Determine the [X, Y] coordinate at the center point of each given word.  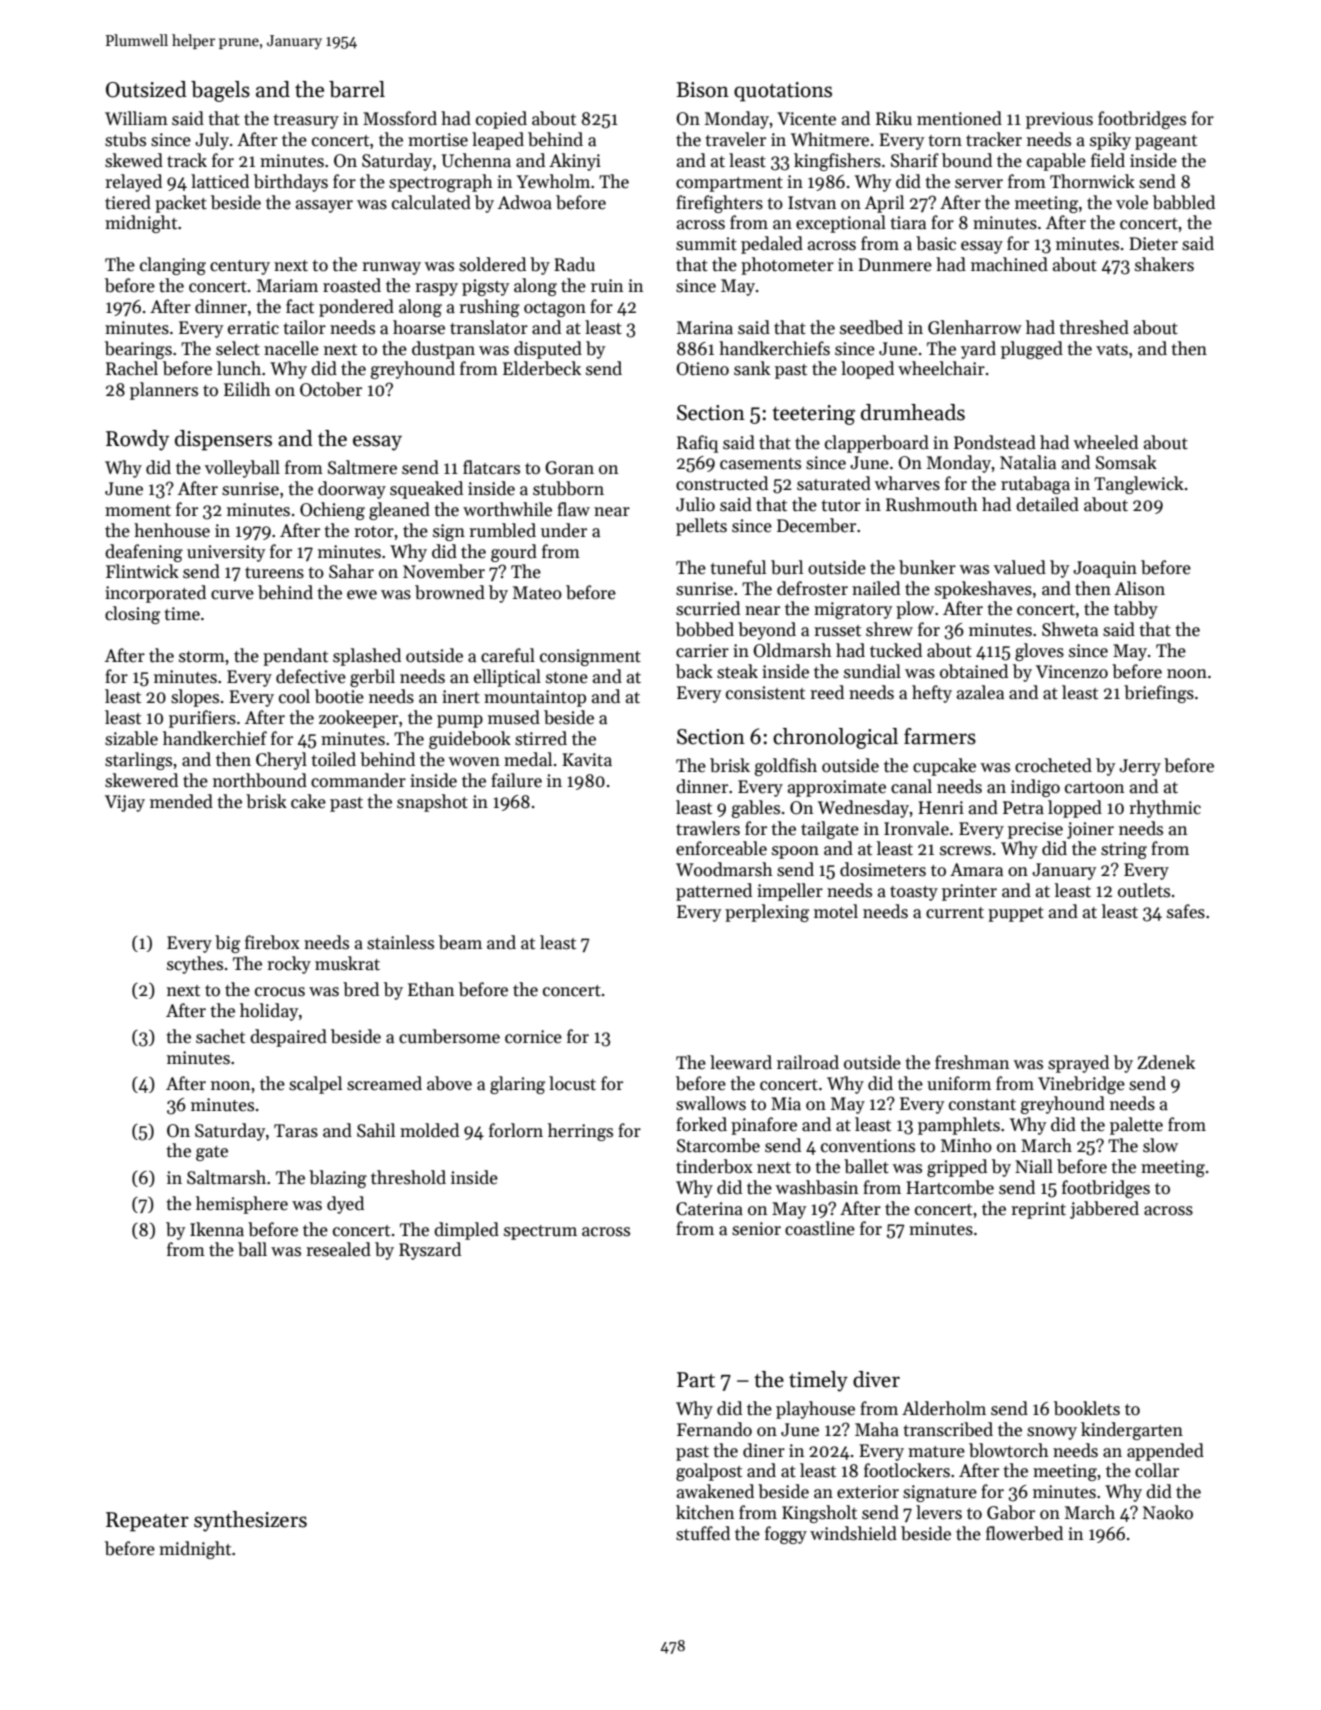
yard [978, 350]
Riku [894, 118]
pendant [295, 657]
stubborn [568, 488]
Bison [702, 90]
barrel [357, 89]
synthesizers [250, 1521]
